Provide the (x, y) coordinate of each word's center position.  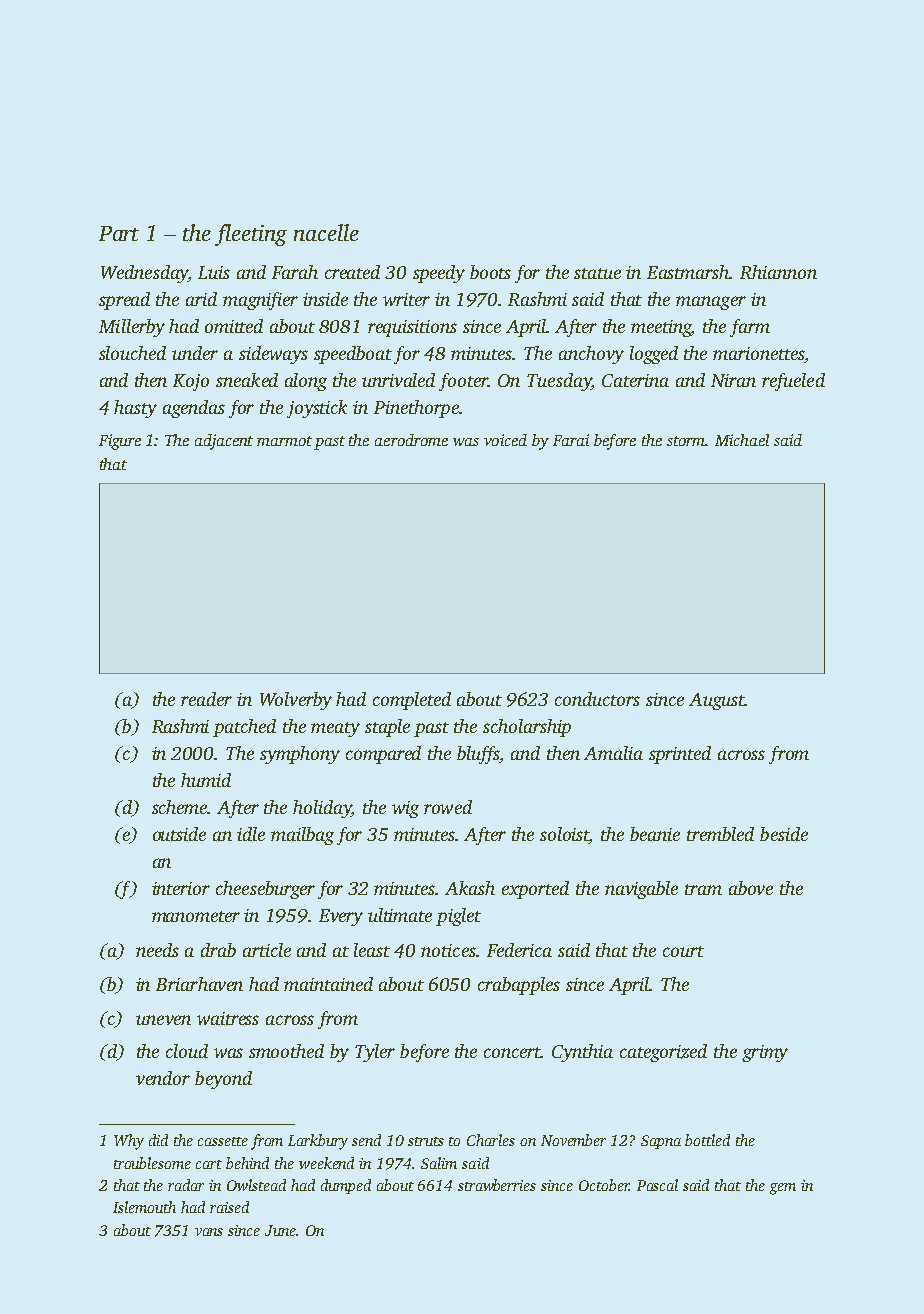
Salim (439, 1163)
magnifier (260, 301)
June (280, 1230)
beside (784, 834)
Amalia (613, 753)
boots (490, 272)
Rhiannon (778, 272)
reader (206, 699)
